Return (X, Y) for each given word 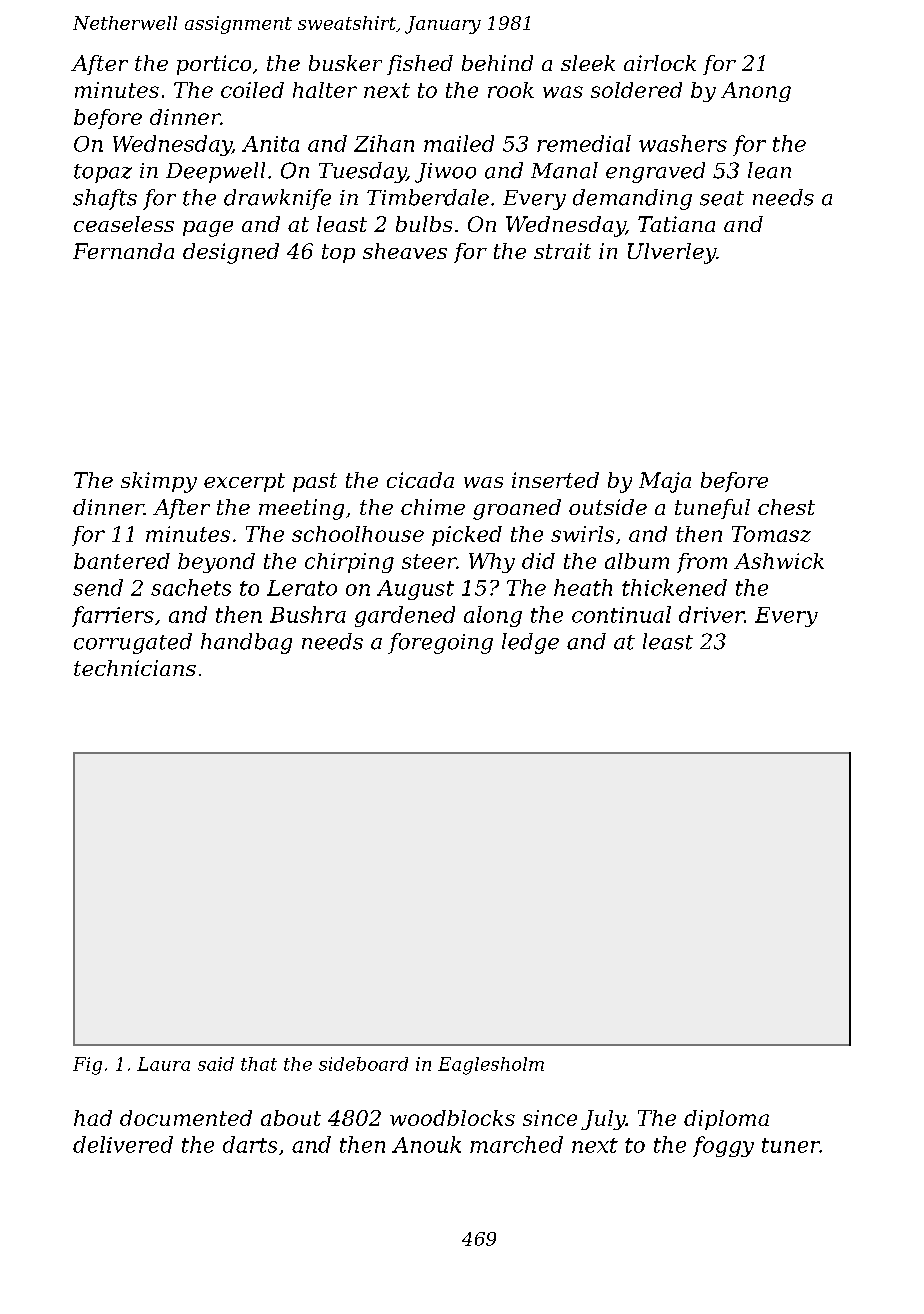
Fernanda (123, 251)
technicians (135, 668)
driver (711, 614)
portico (214, 65)
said (216, 1064)
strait (562, 251)
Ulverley (672, 253)
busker (345, 63)
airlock (660, 63)
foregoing (440, 643)
